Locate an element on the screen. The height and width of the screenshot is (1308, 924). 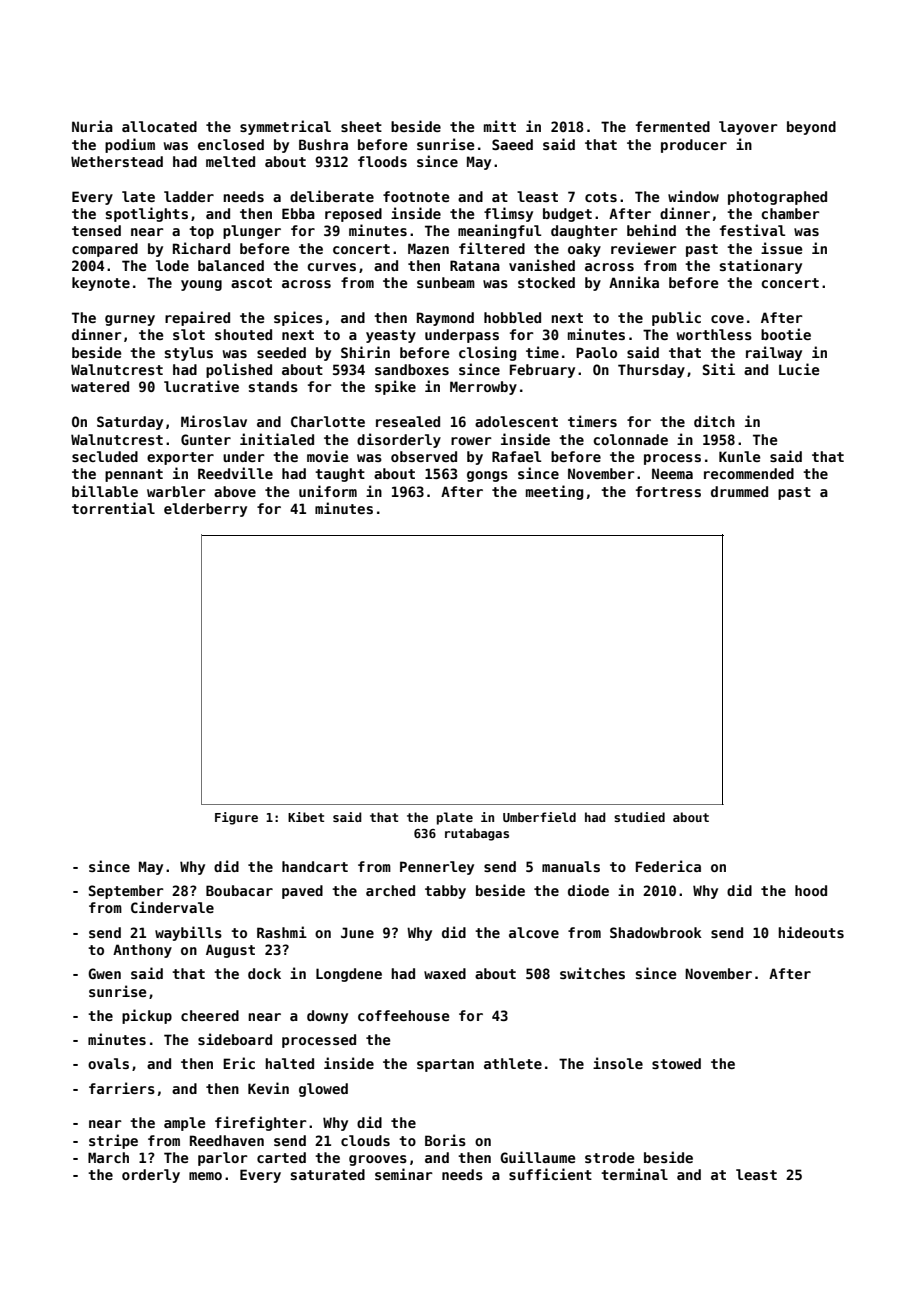
hobbled is located at coordinates (512, 317).
